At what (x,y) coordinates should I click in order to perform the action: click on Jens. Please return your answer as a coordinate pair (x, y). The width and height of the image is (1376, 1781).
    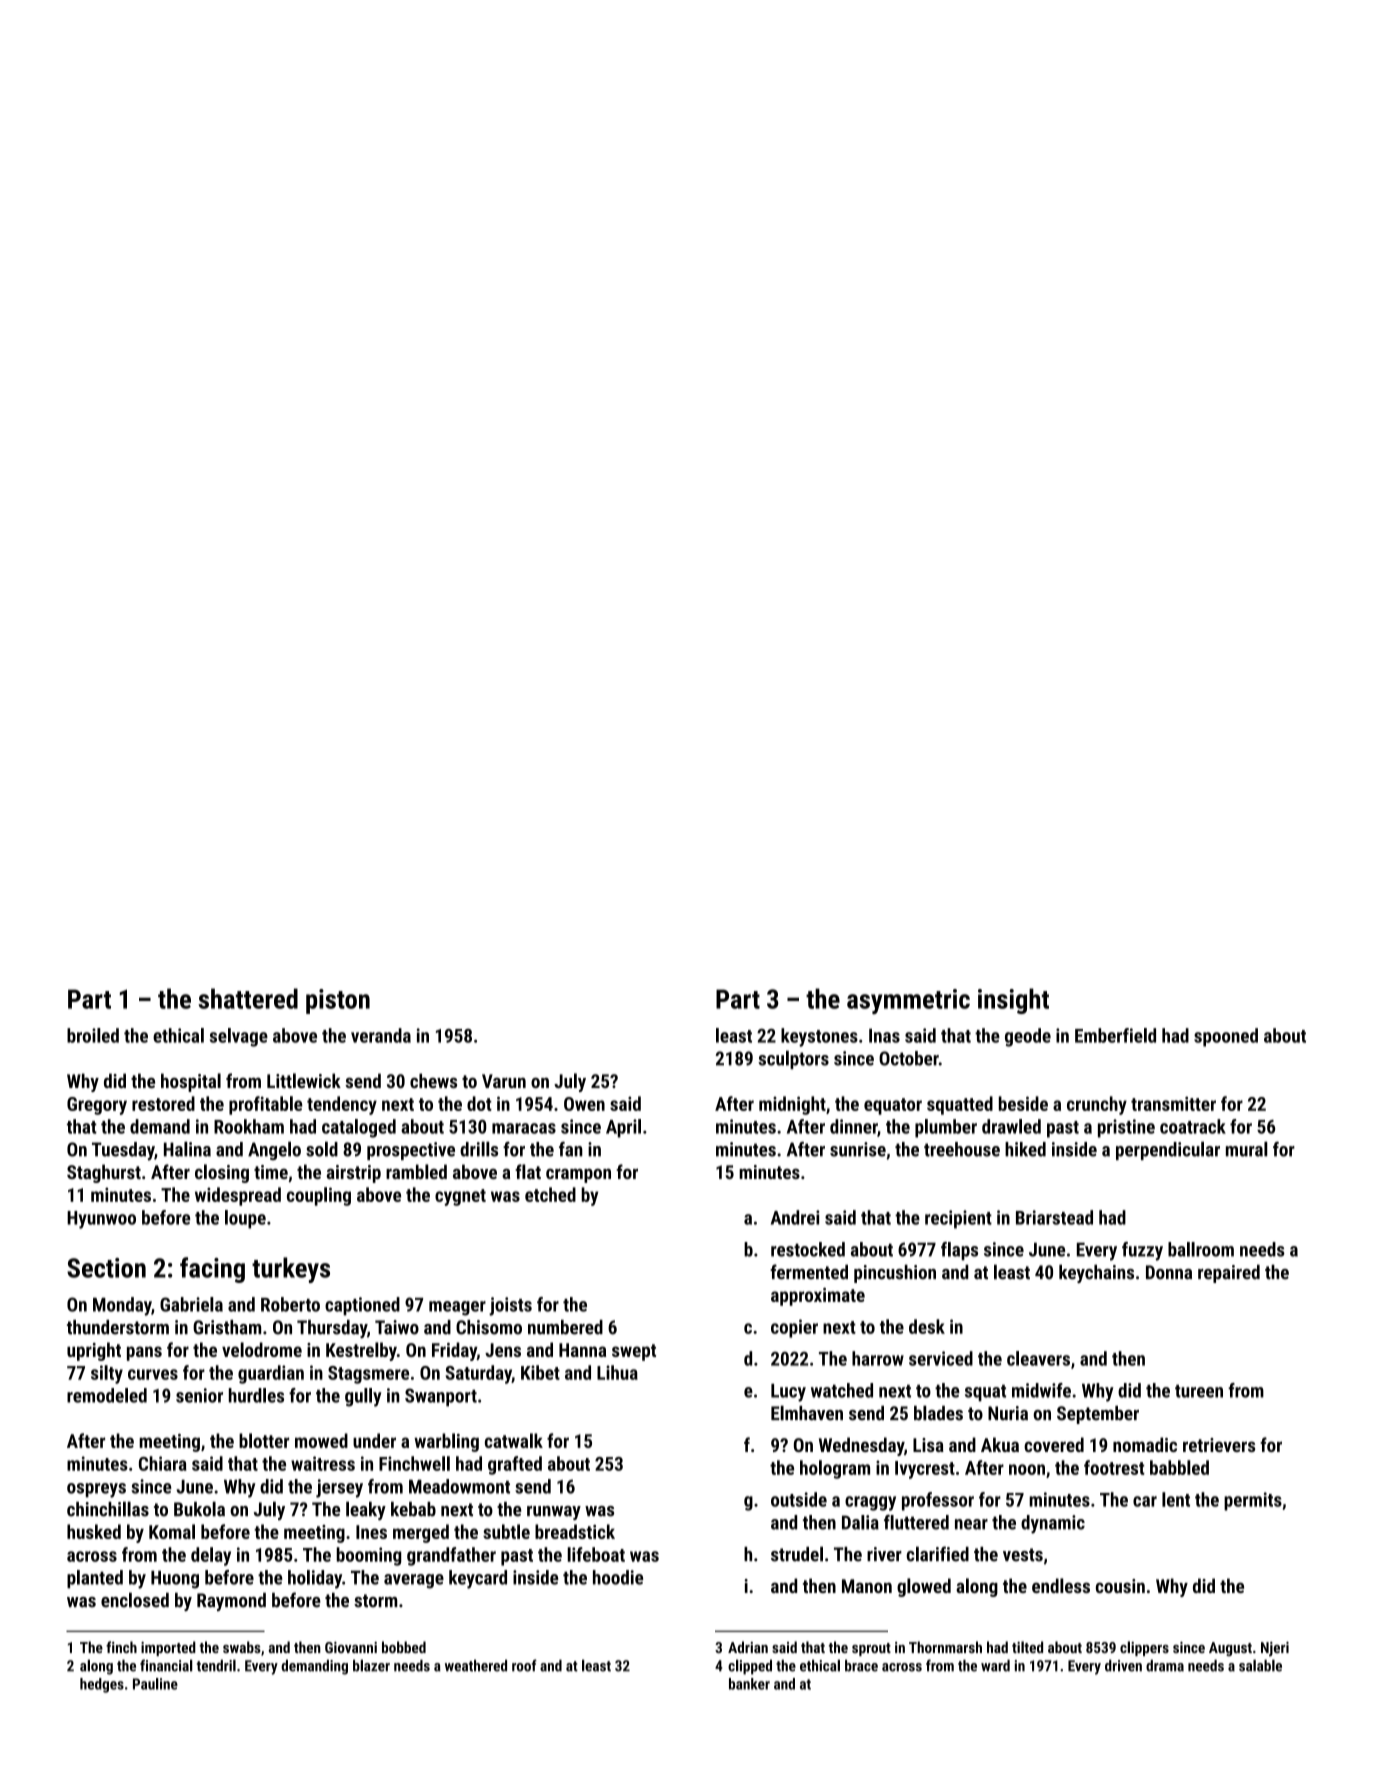
    Looking at the image, I should click on (503, 1350).
